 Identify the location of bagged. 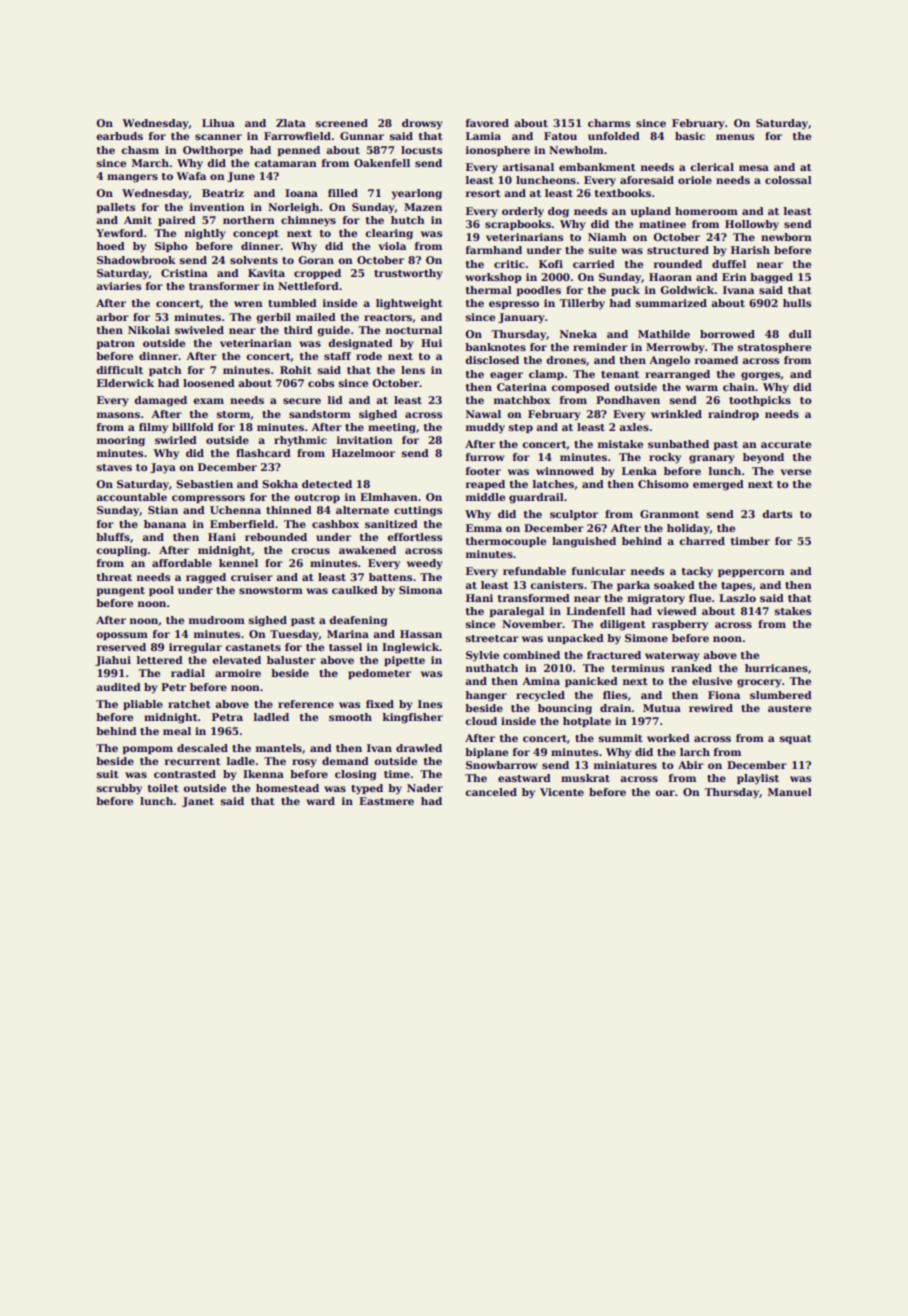
(771, 278).
